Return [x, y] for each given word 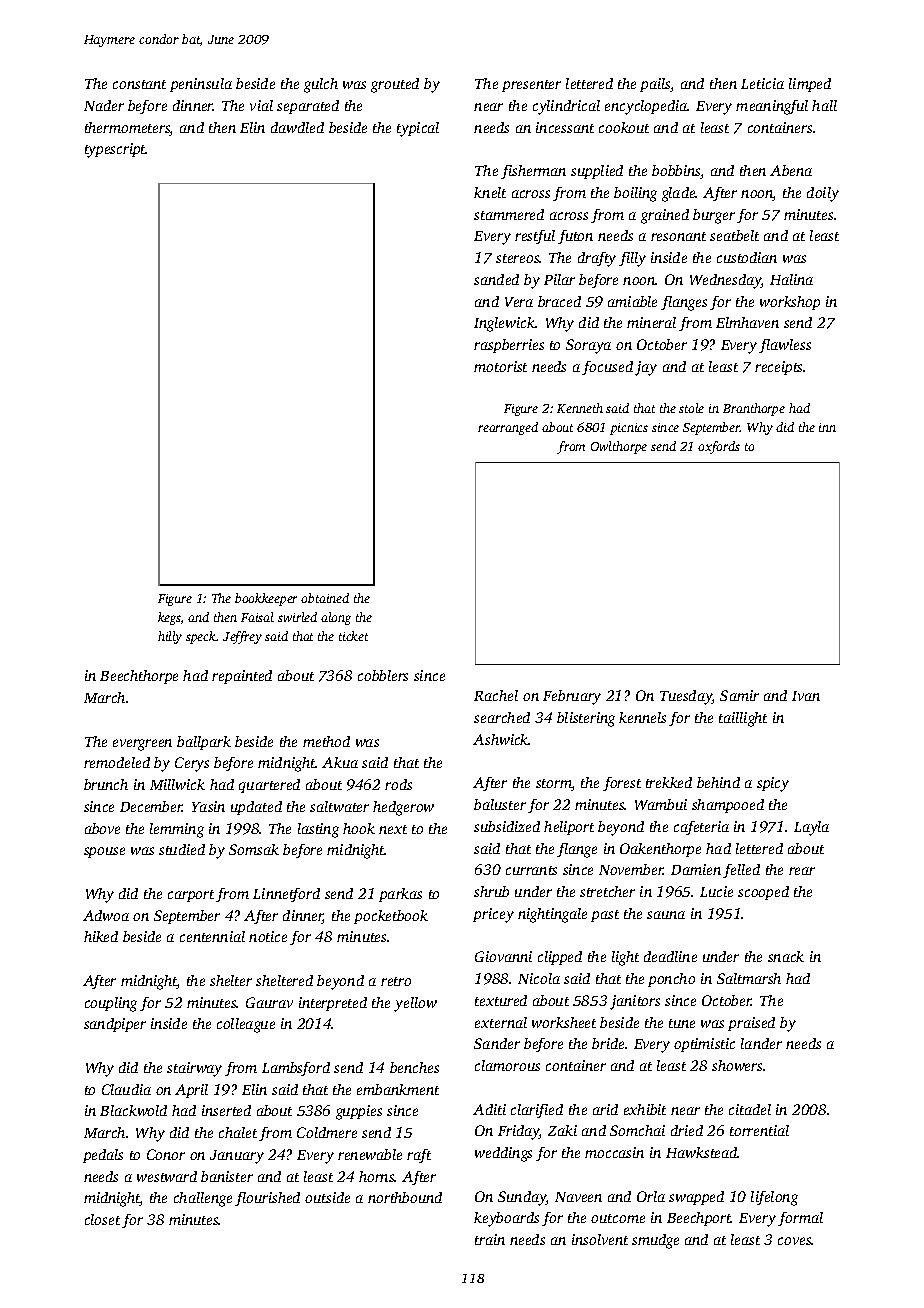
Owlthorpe [619, 447]
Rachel [496, 695]
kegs [169, 618]
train [490, 1239]
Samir [739, 695]
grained [665, 216]
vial [261, 105]
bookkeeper [266, 599]
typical [418, 129]
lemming [177, 830]
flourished [267, 1199]
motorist [500, 366]
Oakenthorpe [660, 850]
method [326, 741]
